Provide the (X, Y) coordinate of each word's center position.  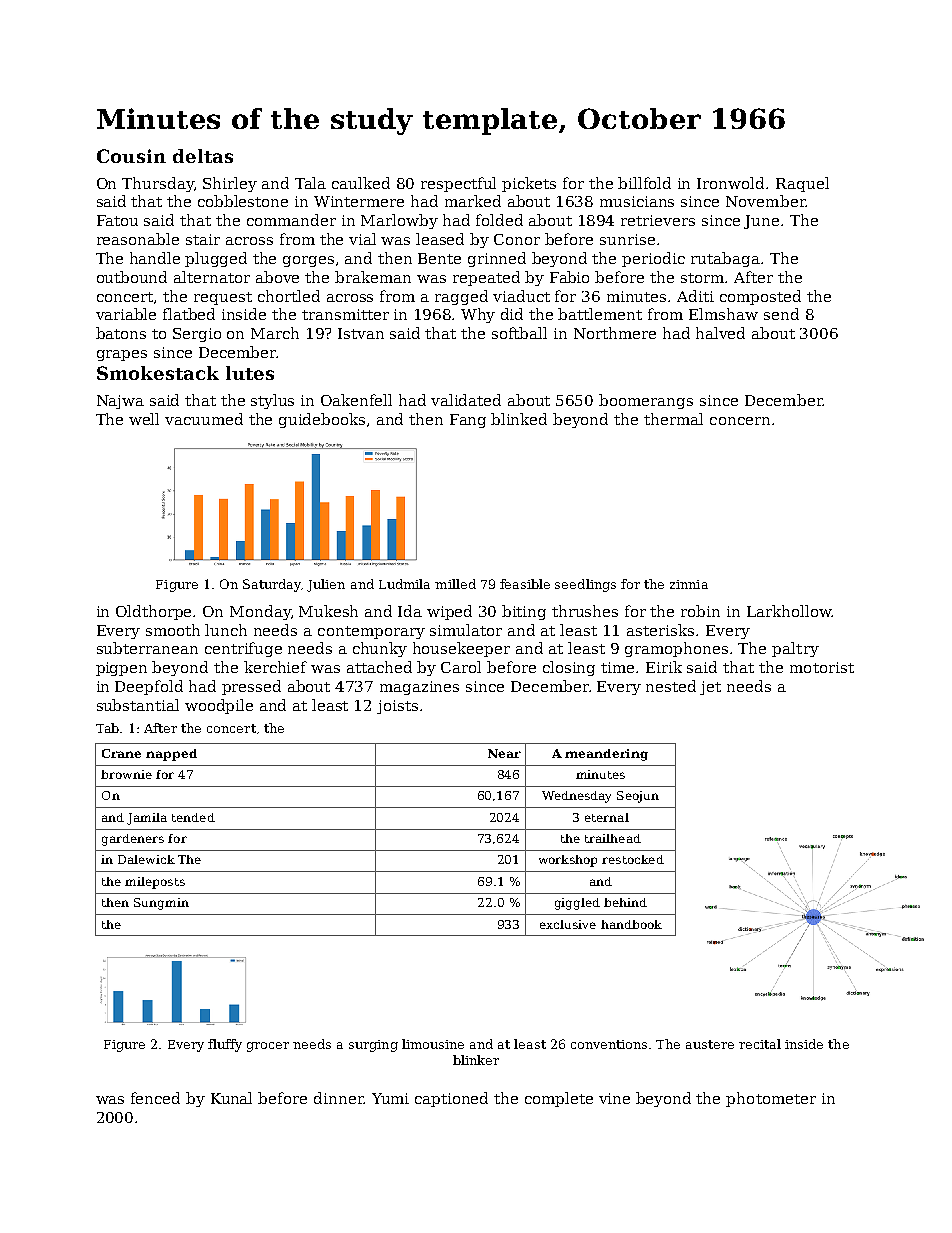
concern (740, 421)
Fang (468, 421)
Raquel (802, 184)
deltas (203, 156)
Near (504, 753)
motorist (822, 667)
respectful (458, 184)
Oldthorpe (155, 612)
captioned (451, 1099)
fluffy (225, 1045)
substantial (138, 705)
